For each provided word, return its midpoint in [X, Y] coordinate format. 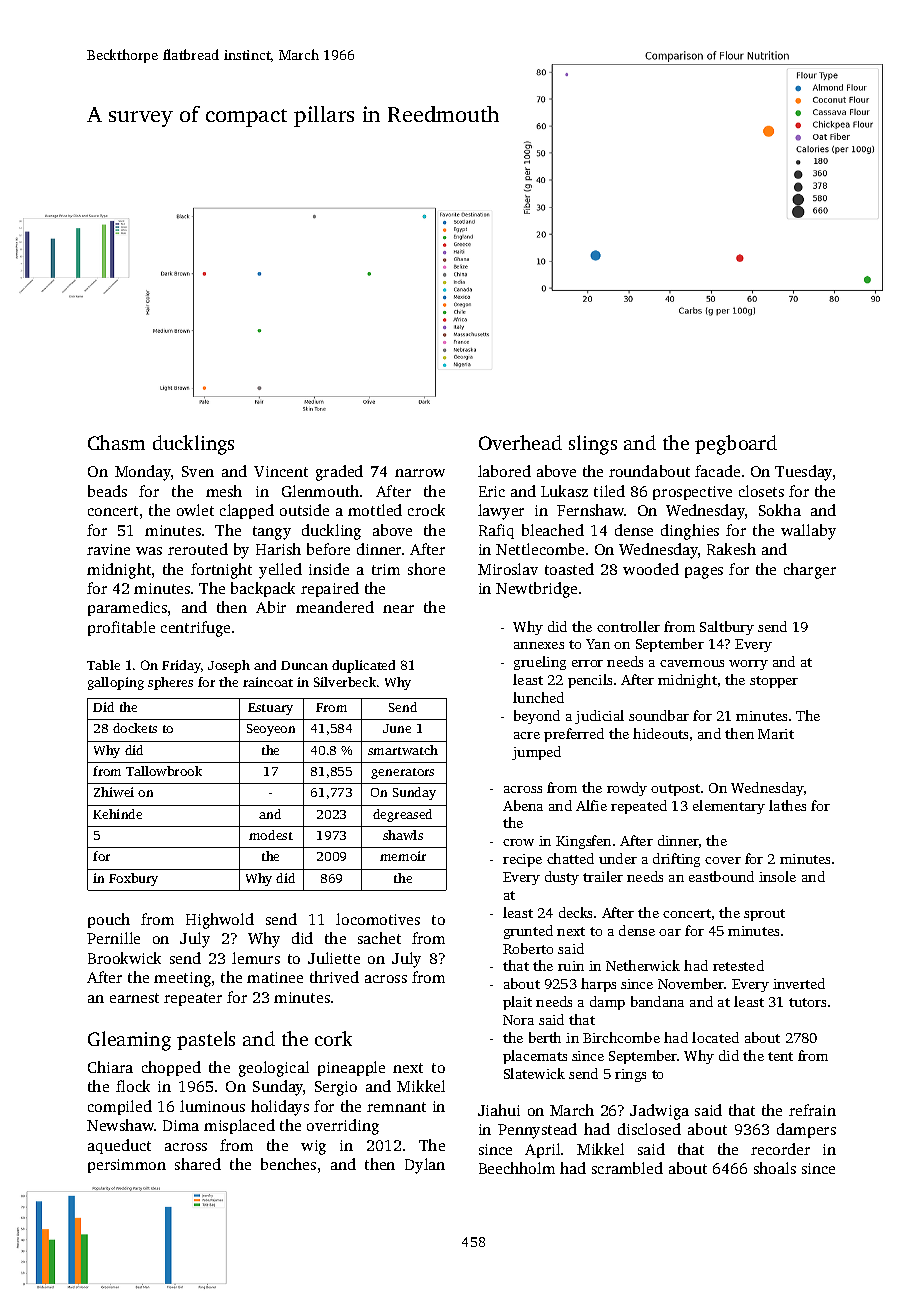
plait [517, 1003]
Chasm [116, 442]
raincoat [268, 682]
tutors [807, 1002]
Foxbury [133, 879]
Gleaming [129, 1041]
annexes [539, 645]
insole [777, 876]
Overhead [520, 442]
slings [593, 445]
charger [810, 571]
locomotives [378, 919]
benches [288, 1164]
